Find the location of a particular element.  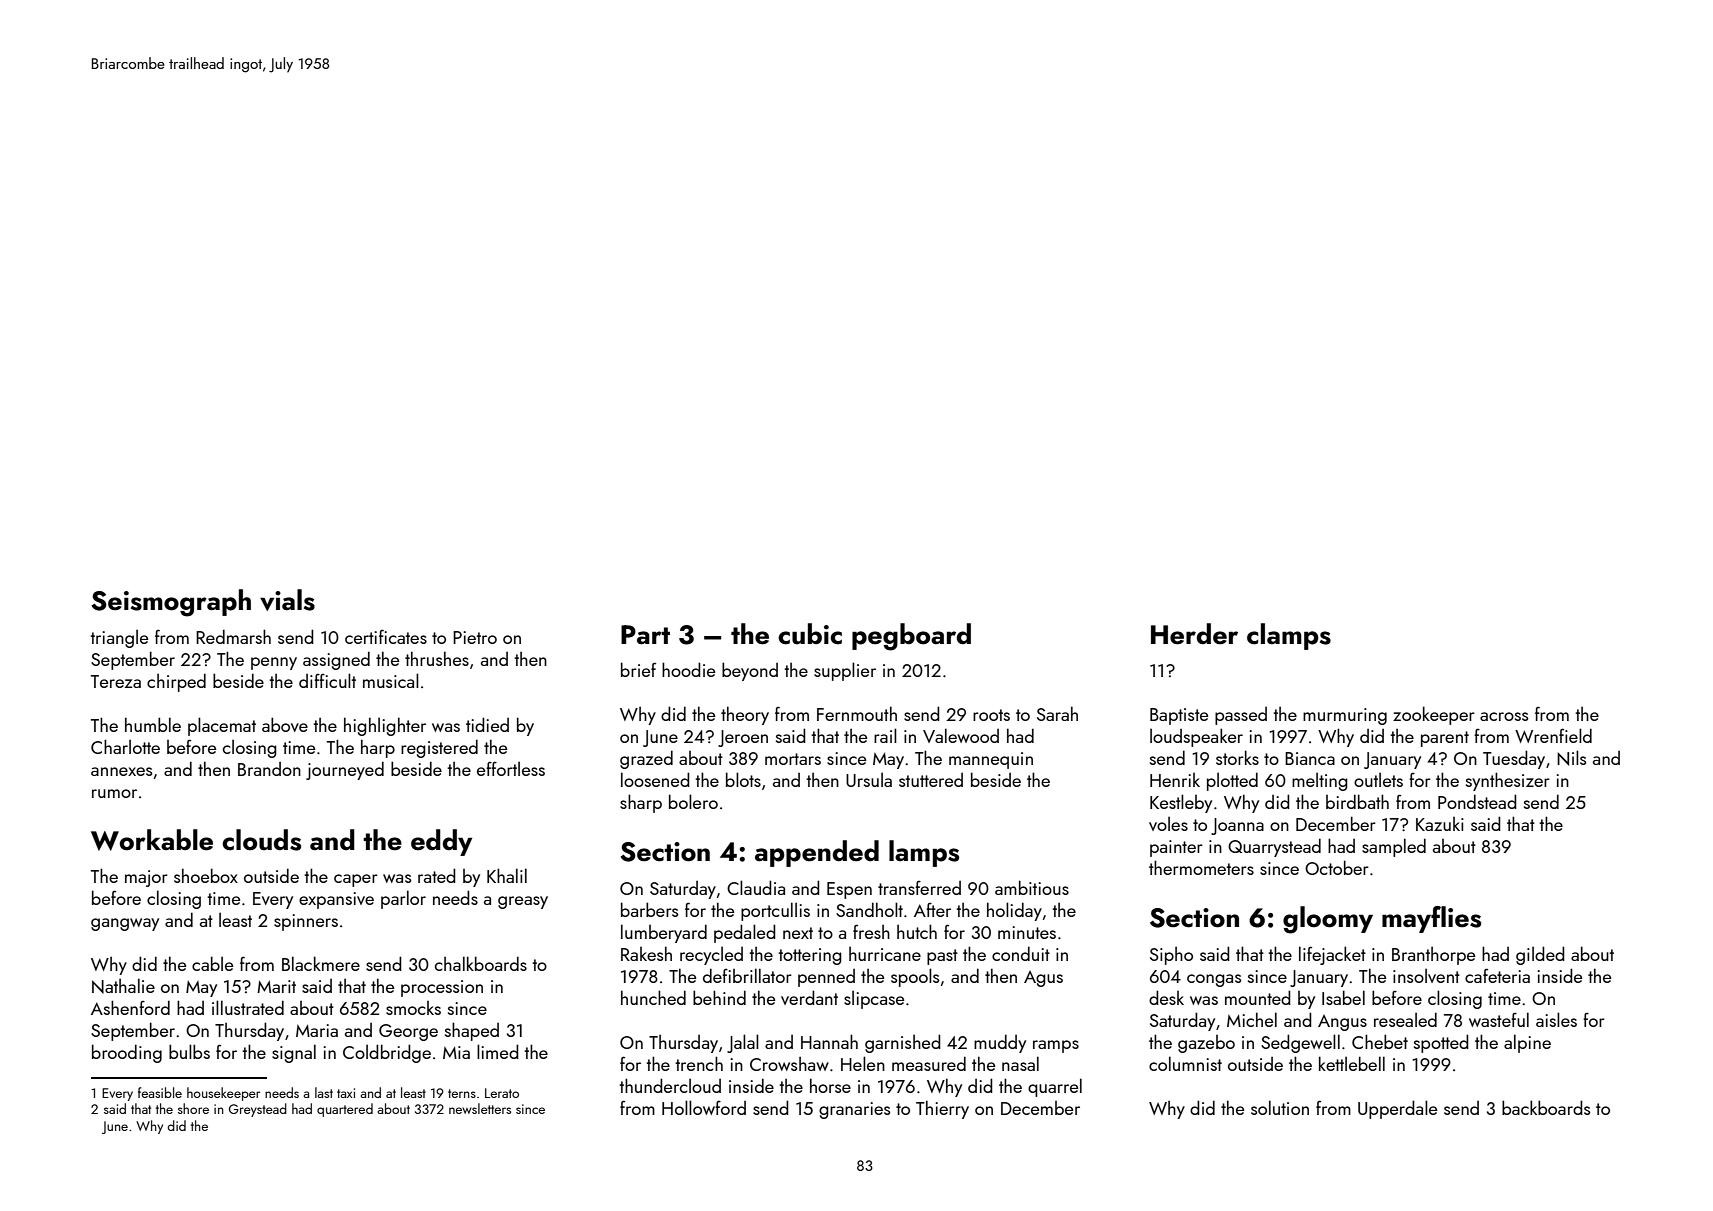

outlets is located at coordinates (1378, 780).
